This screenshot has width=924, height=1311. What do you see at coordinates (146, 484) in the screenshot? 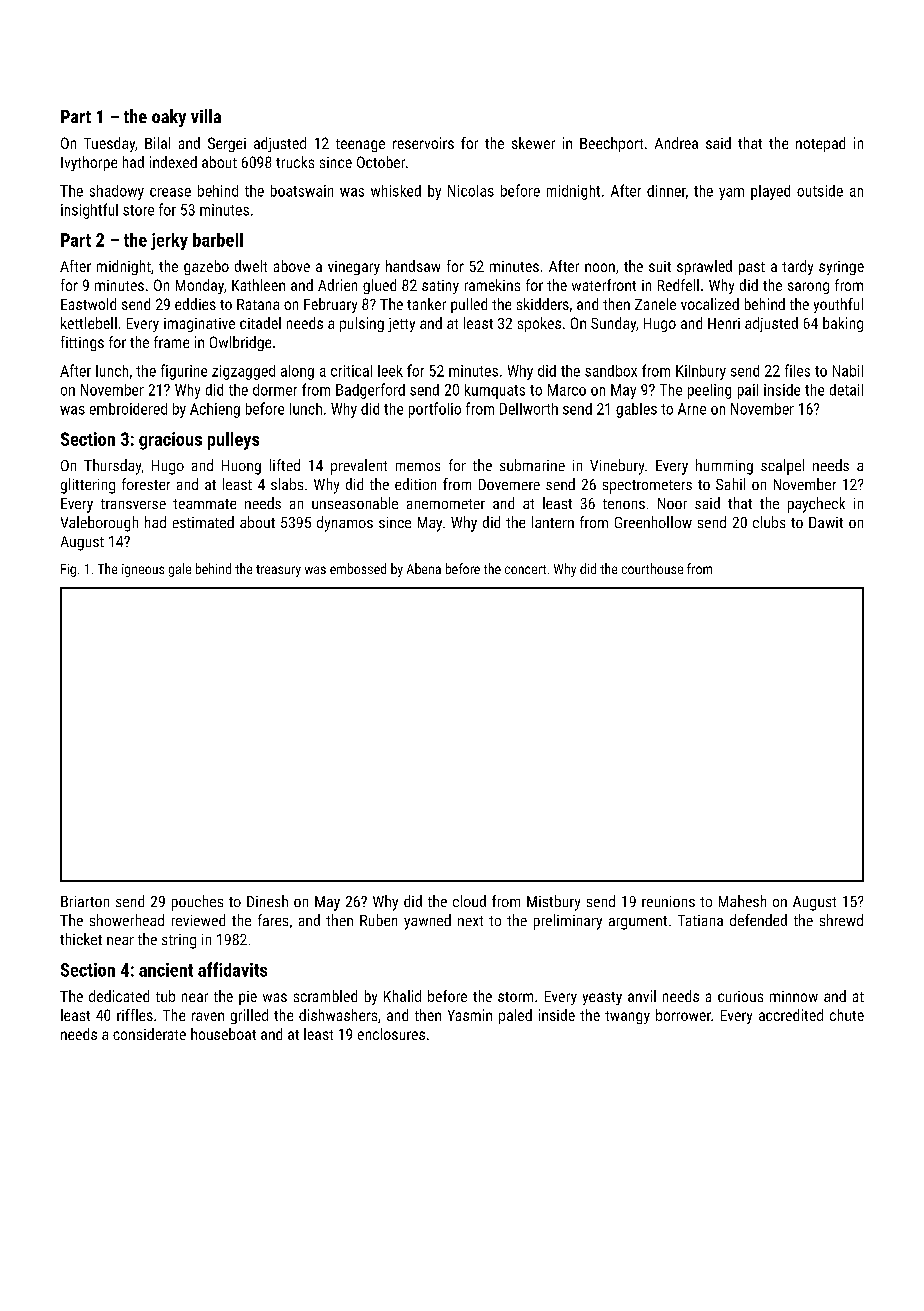
I see `forester` at bounding box center [146, 484].
